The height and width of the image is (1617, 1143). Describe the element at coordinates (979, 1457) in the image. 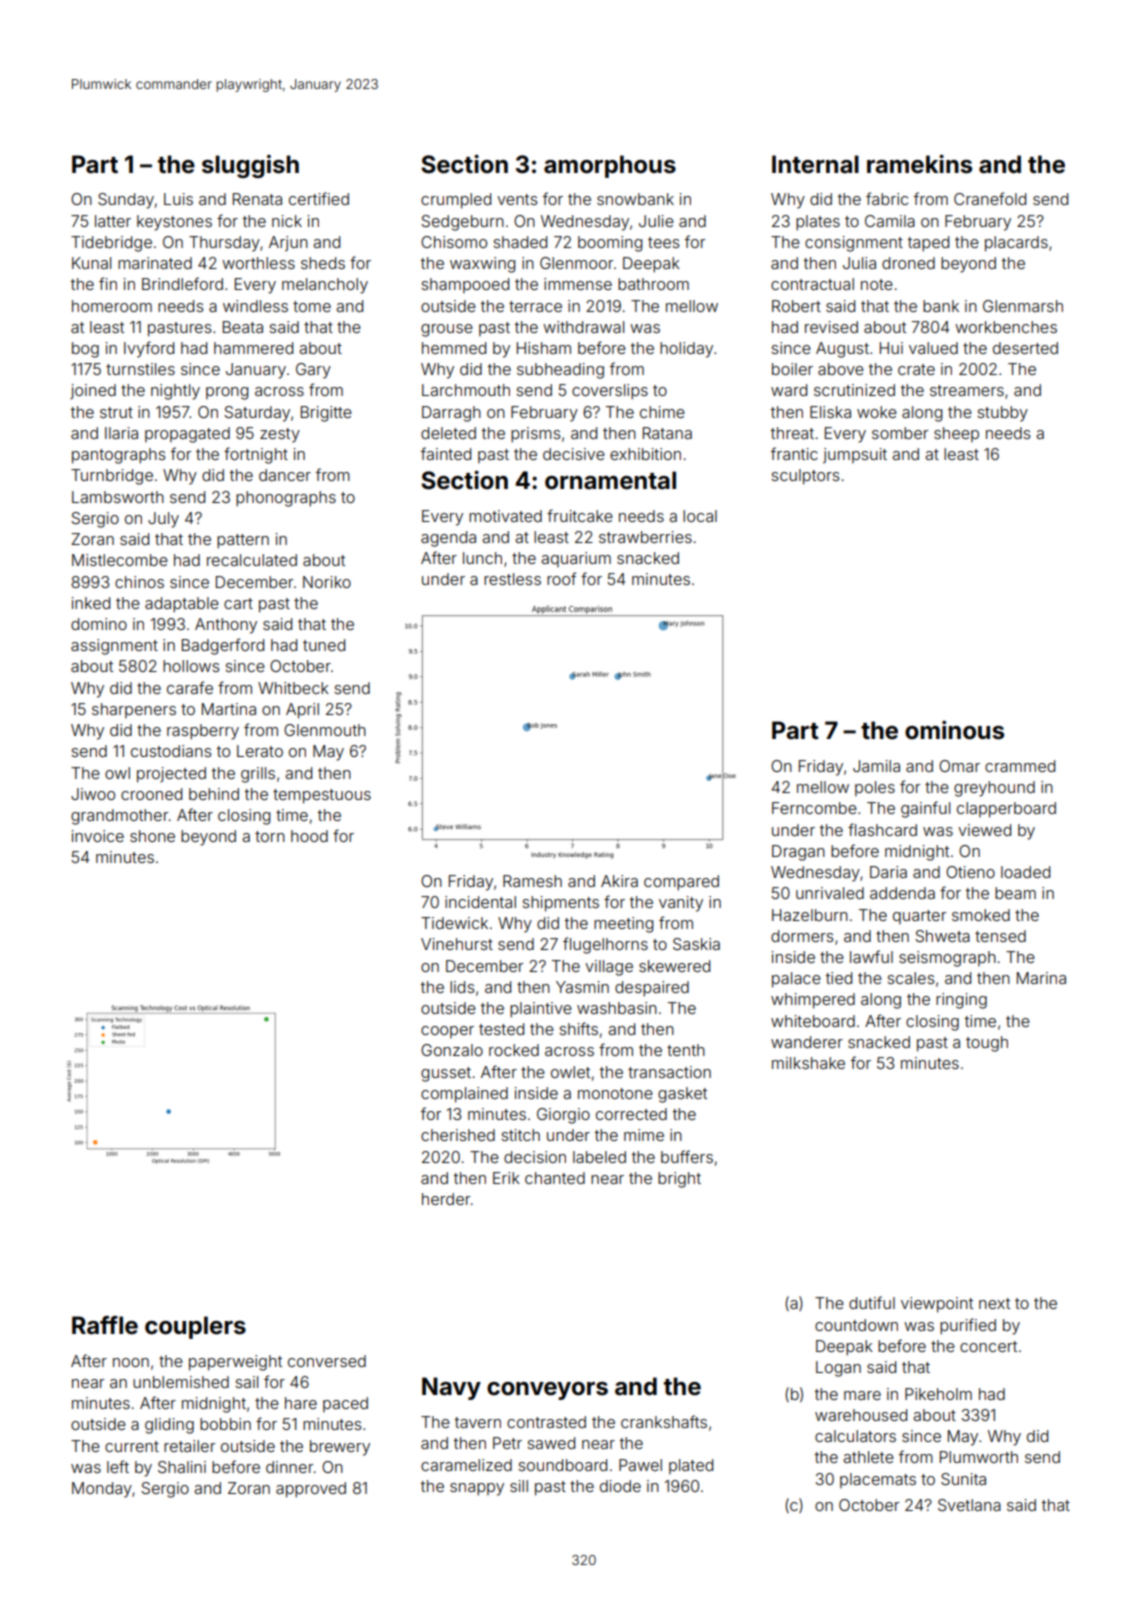

I see `Plumworth` at that location.
